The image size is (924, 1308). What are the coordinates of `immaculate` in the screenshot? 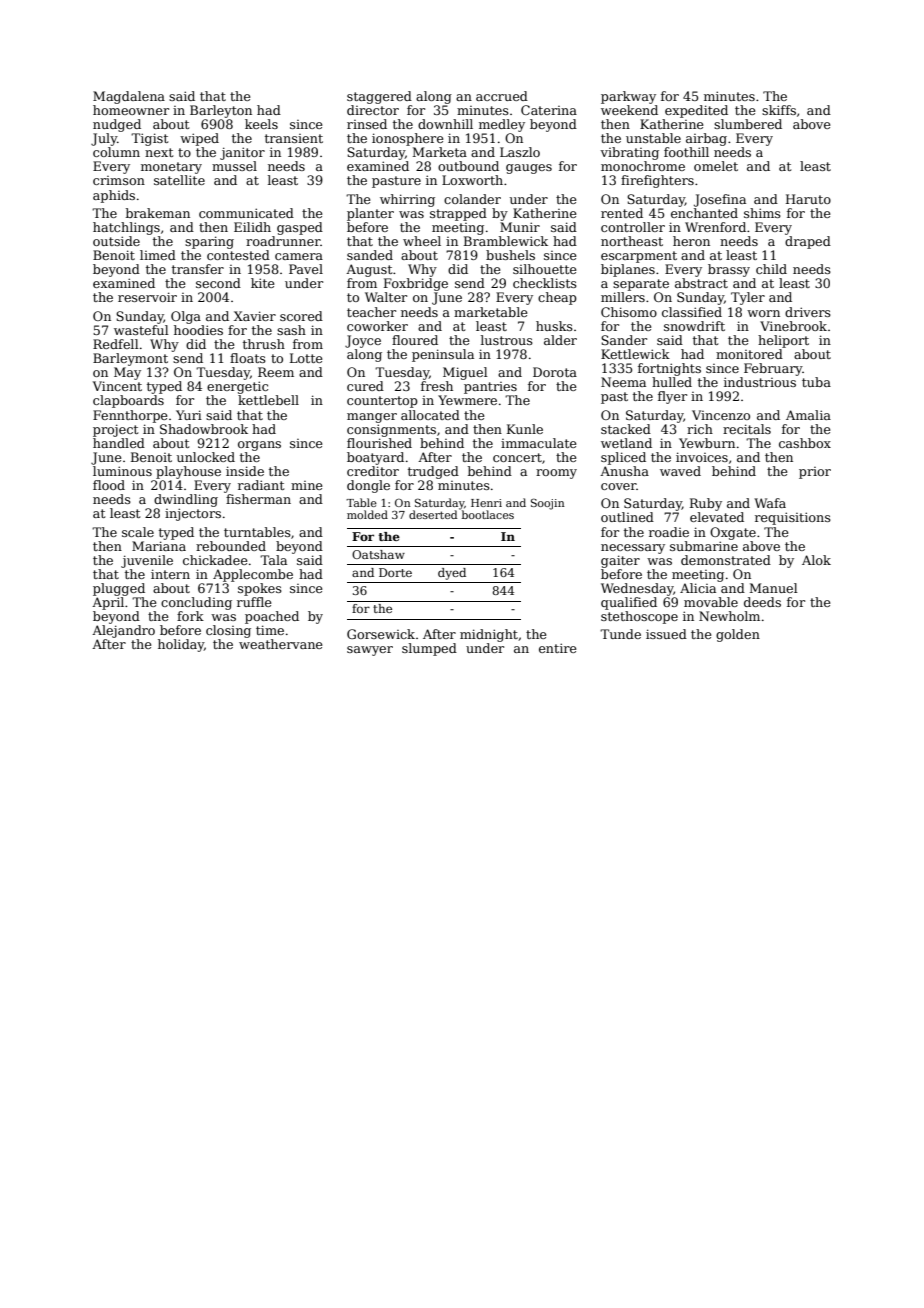 It's located at (539, 443).
